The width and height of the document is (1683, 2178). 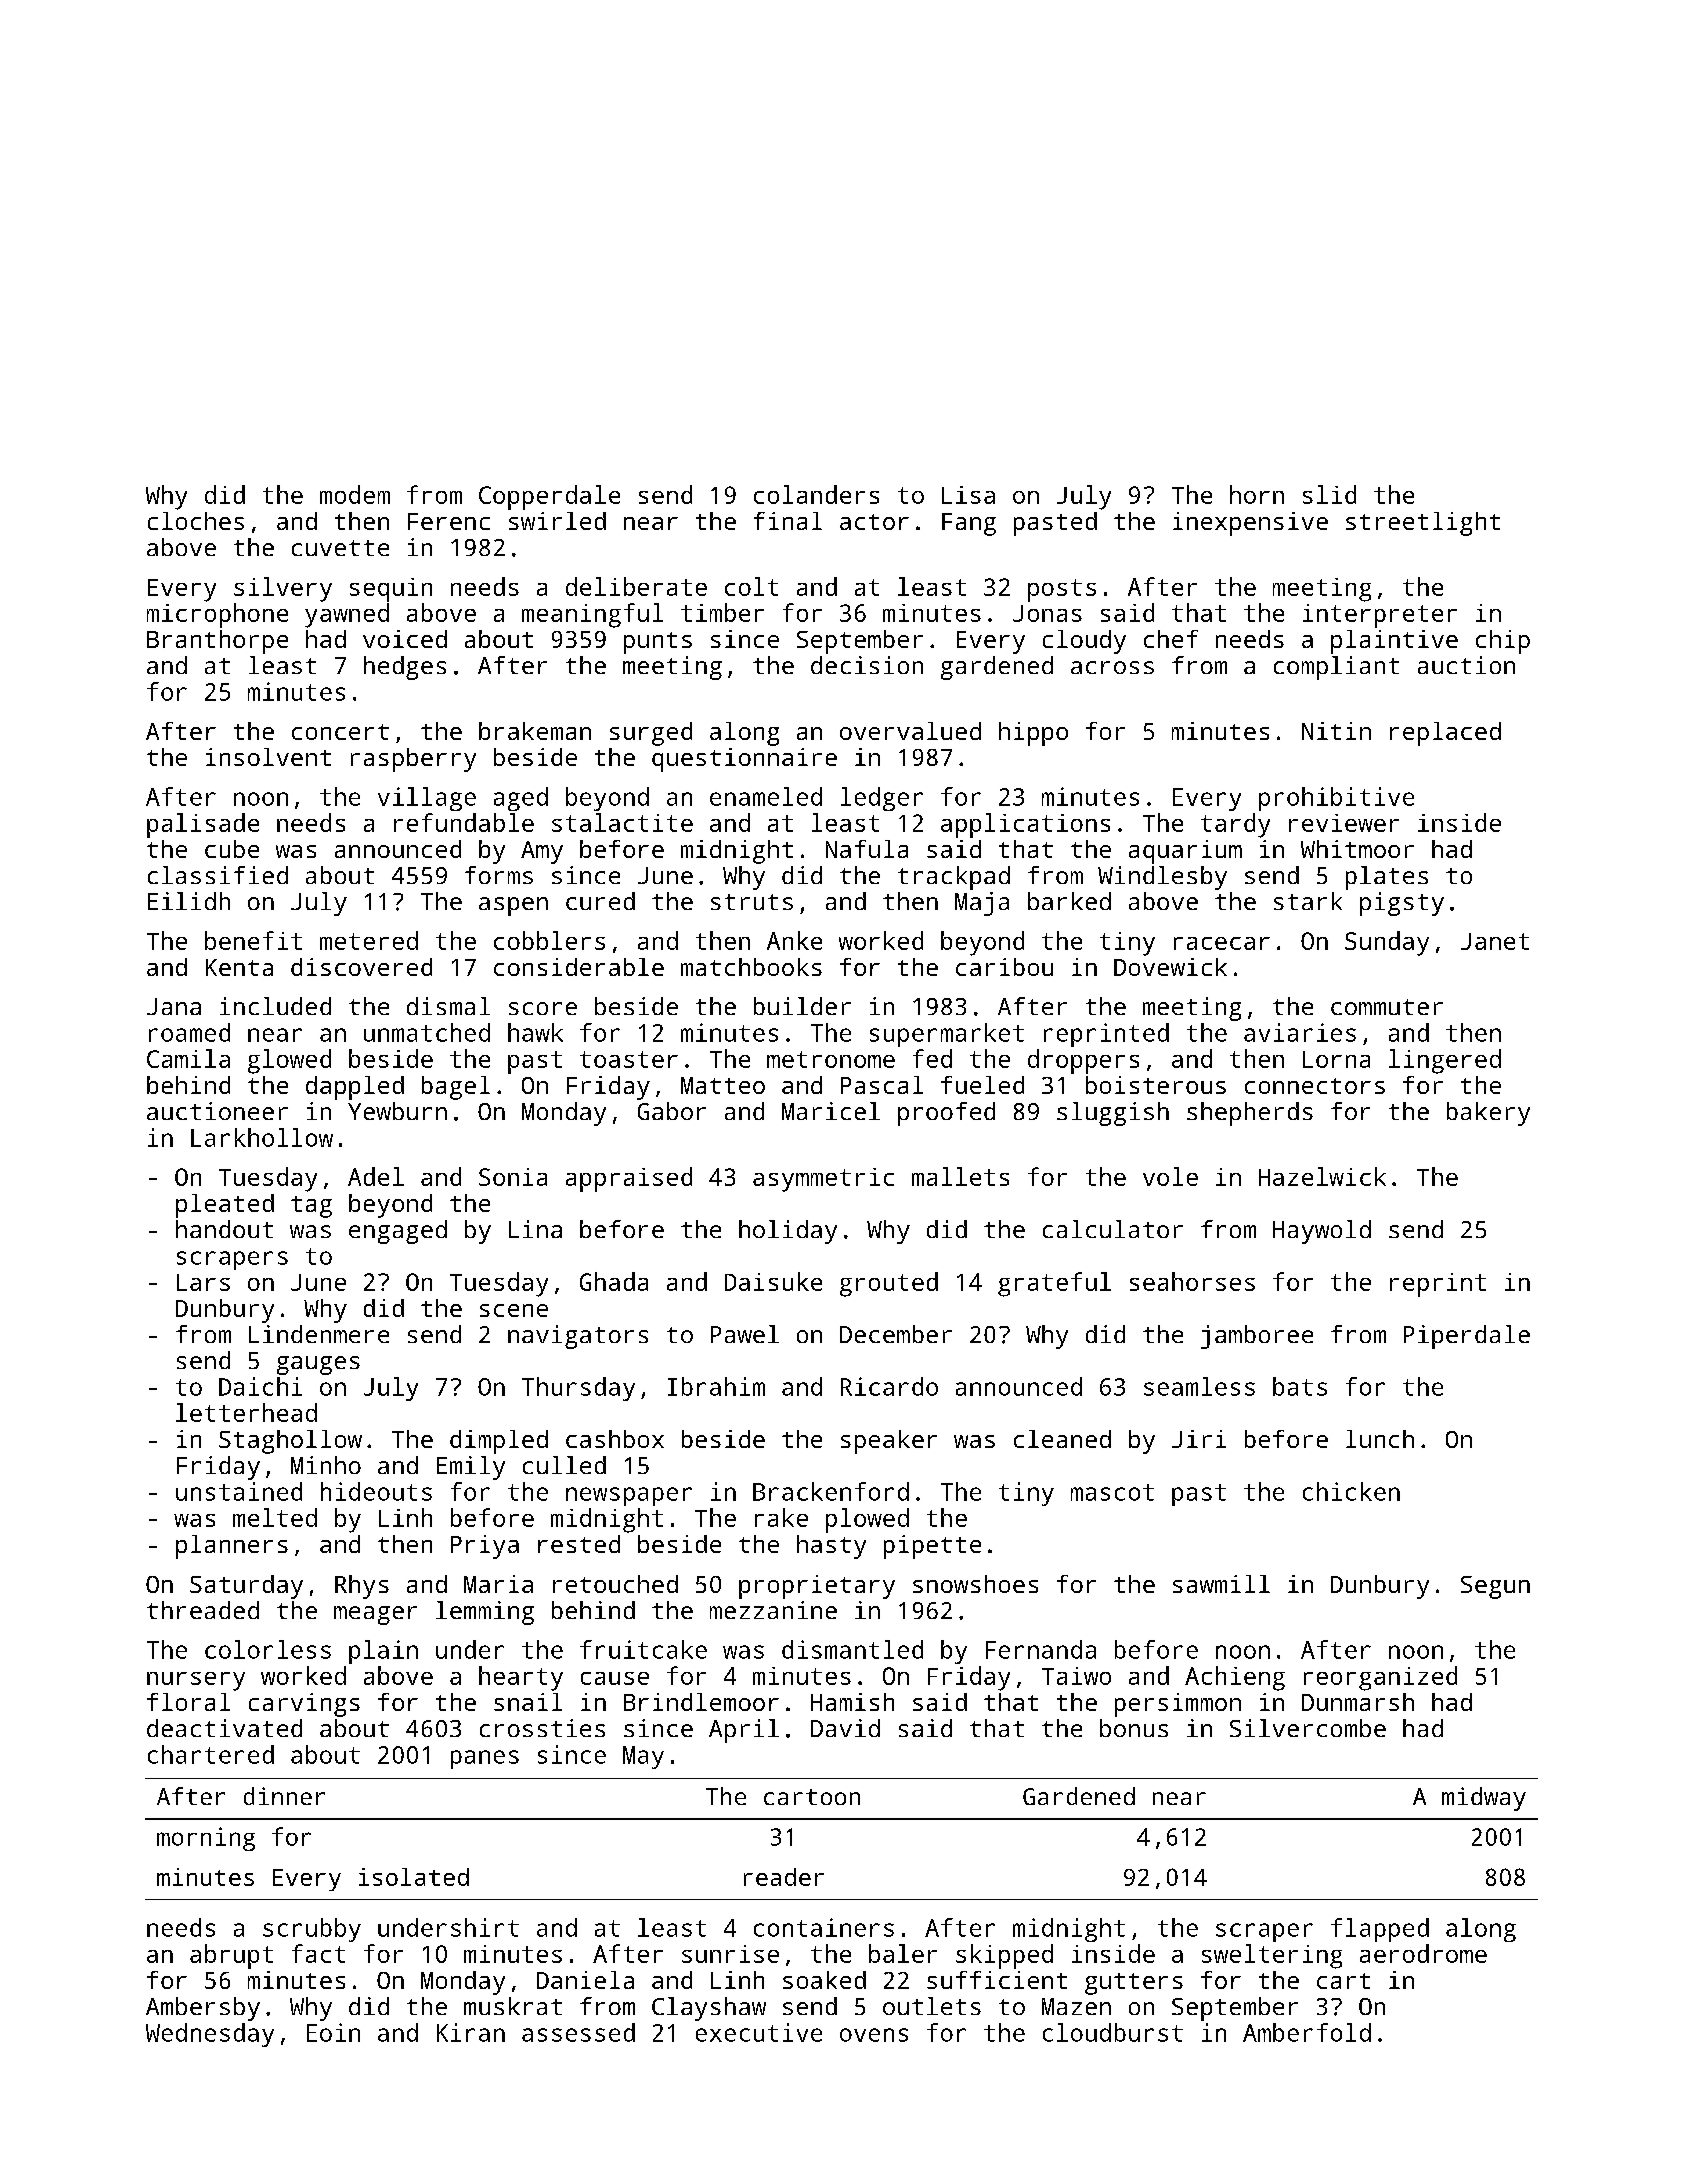 What do you see at coordinates (867, 665) in the document?
I see `decision` at bounding box center [867, 665].
